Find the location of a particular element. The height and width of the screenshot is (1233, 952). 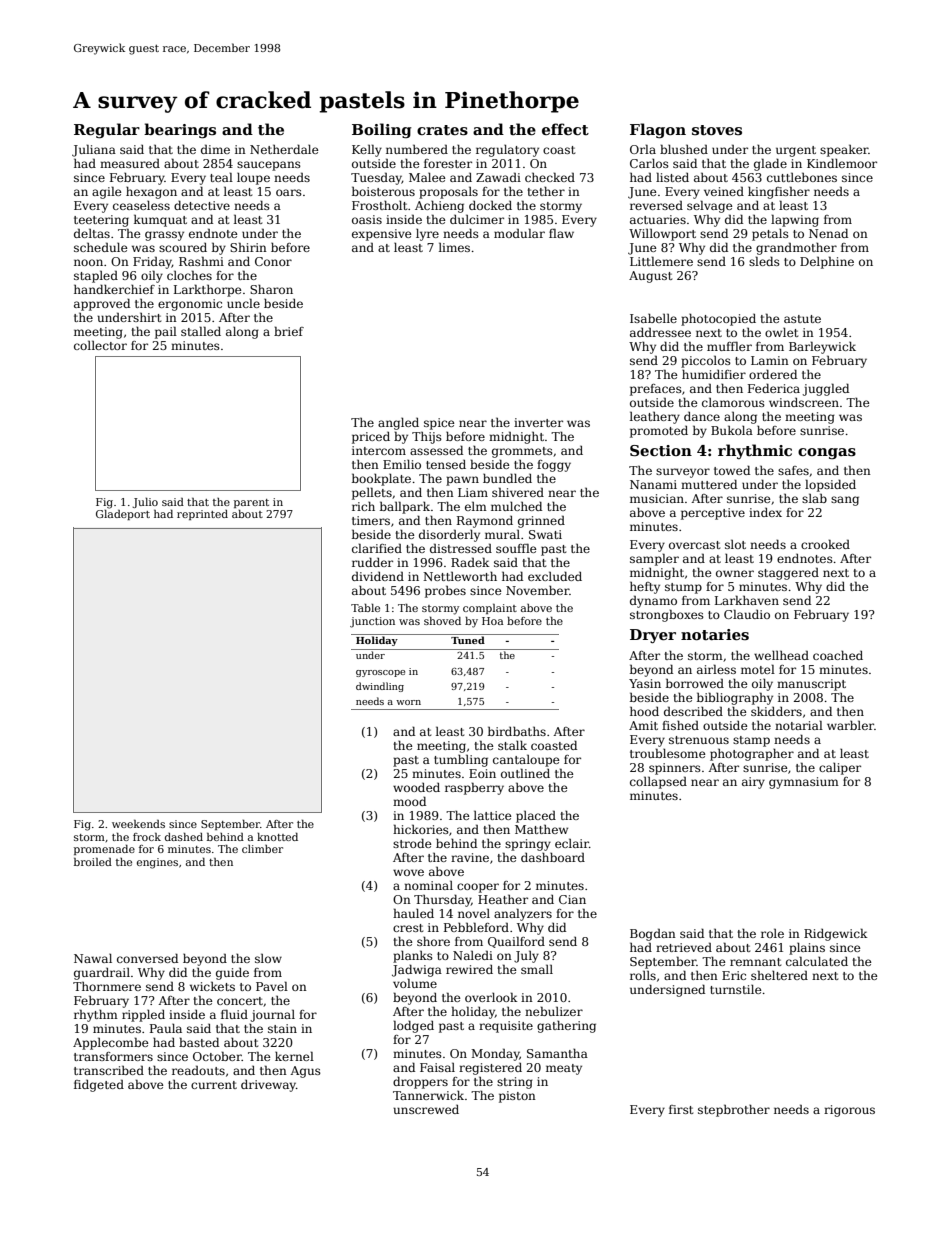

knotted is located at coordinates (277, 837).
